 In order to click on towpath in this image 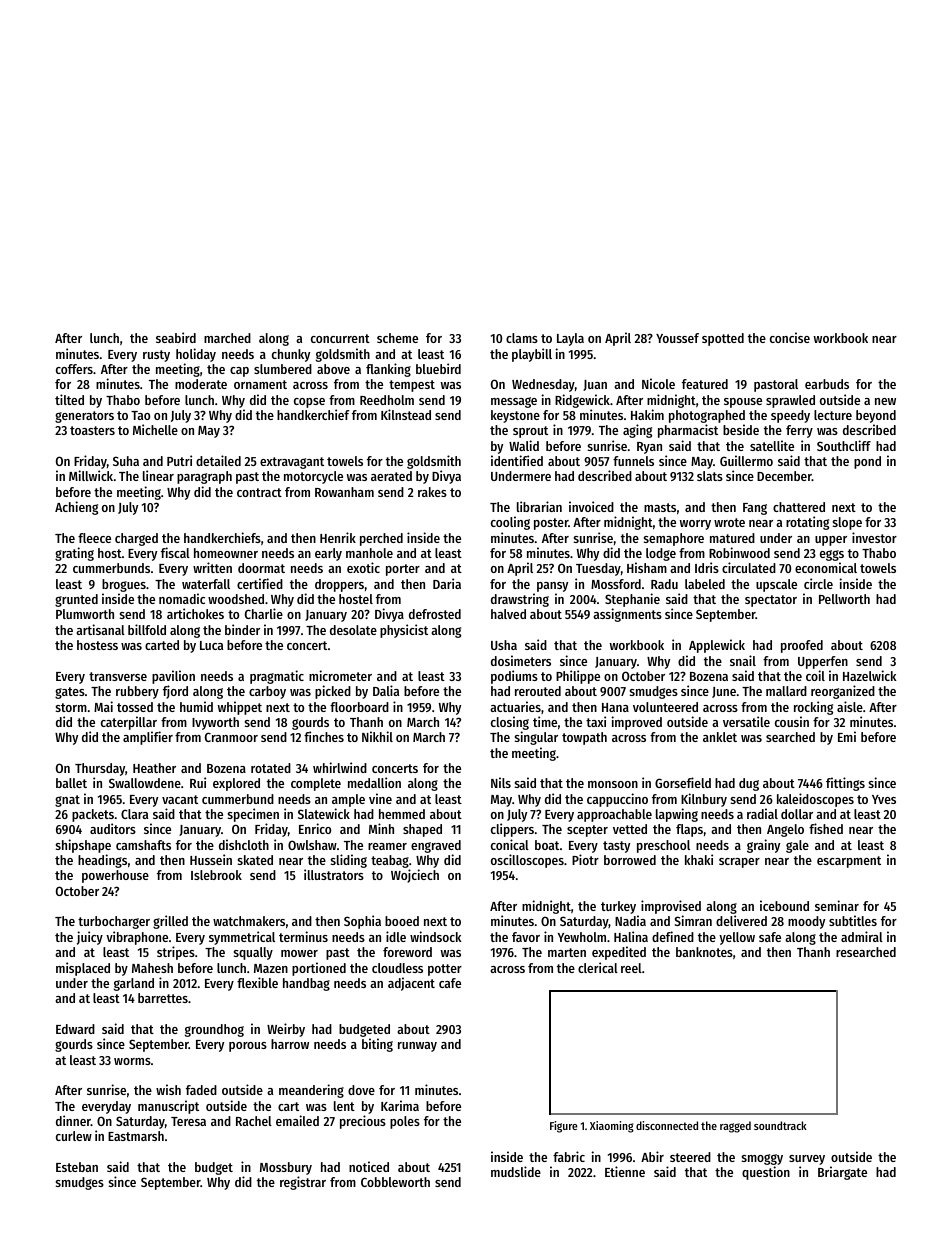, I will do `click(584, 738)`.
